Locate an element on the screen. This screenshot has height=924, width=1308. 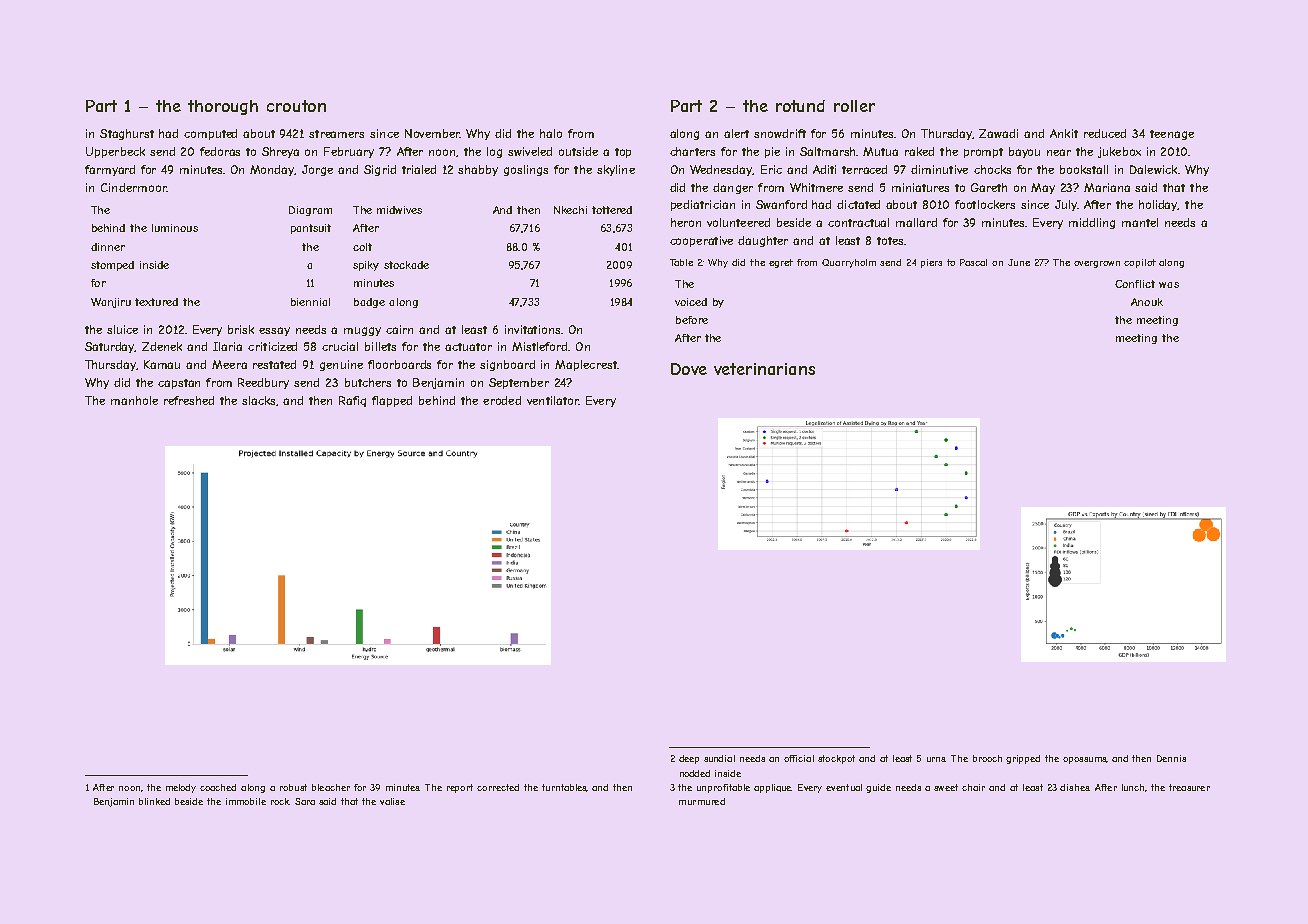
veterinarians is located at coordinates (764, 369).
